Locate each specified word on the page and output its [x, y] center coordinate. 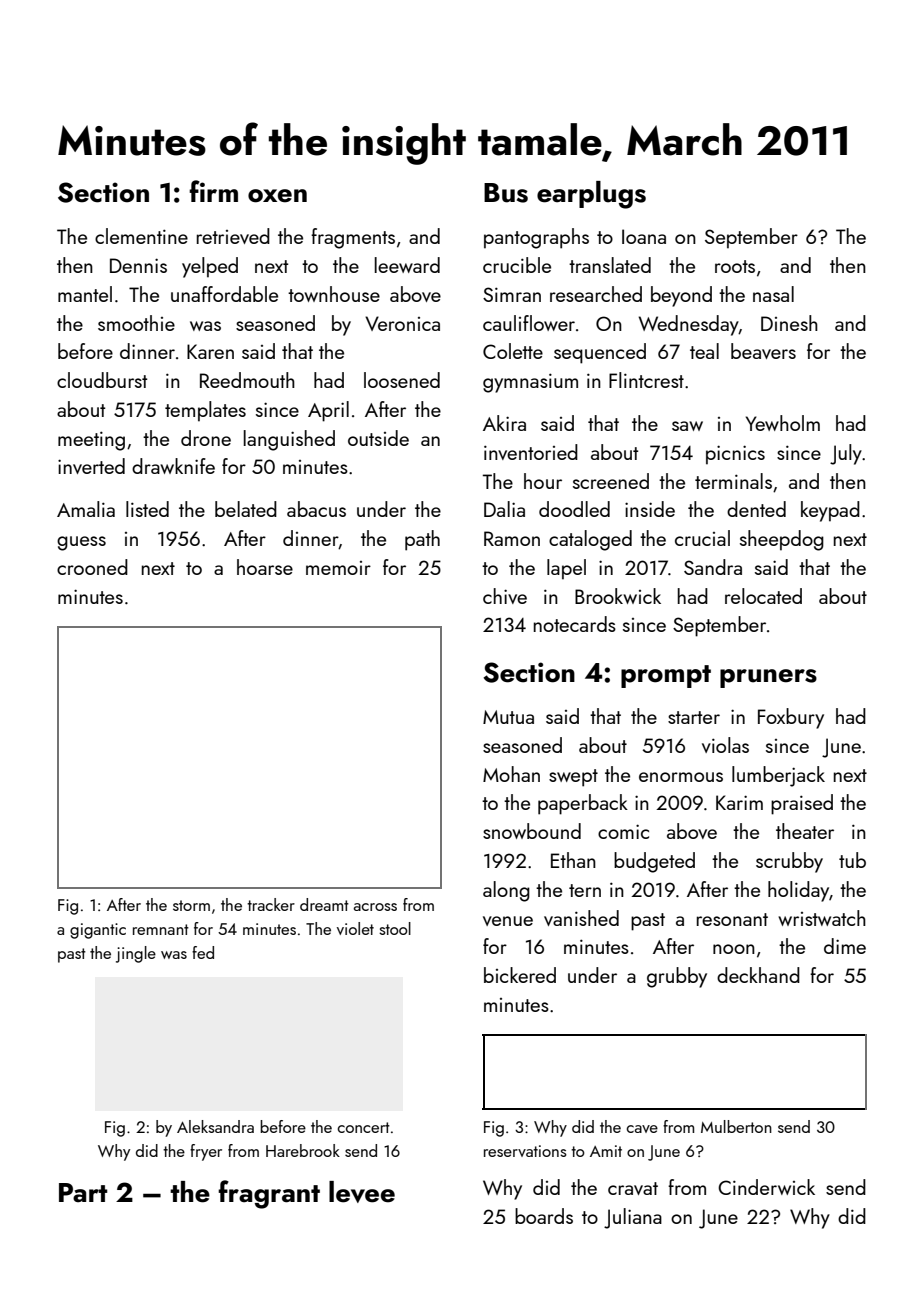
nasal [773, 294]
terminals [733, 481]
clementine [141, 236]
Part [83, 1193]
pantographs [536, 238]
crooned [92, 567]
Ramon [512, 538]
